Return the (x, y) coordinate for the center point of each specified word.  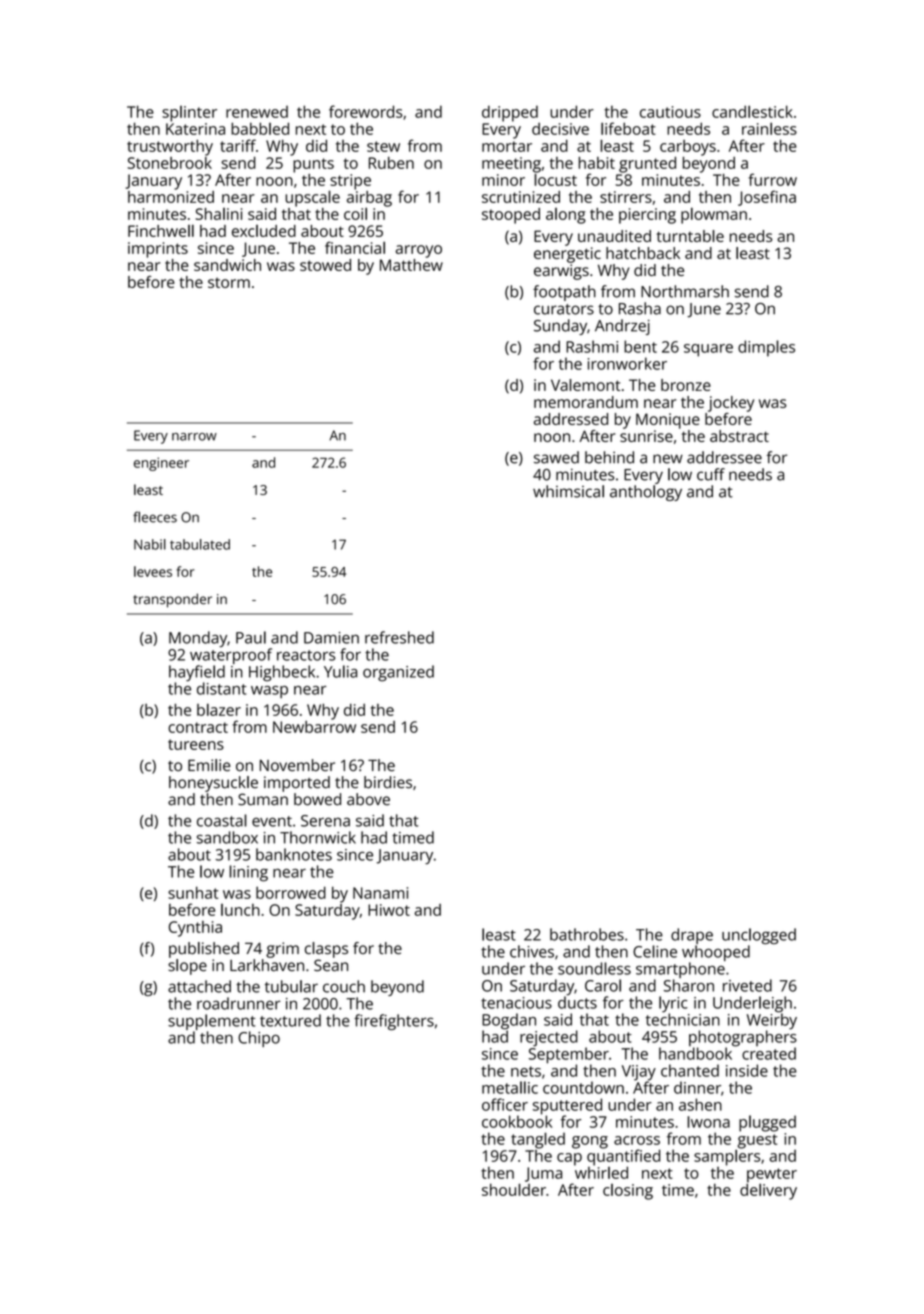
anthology (646, 493)
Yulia (340, 671)
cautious (670, 112)
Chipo (259, 1039)
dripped (510, 113)
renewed (257, 112)
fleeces (155, 517)
